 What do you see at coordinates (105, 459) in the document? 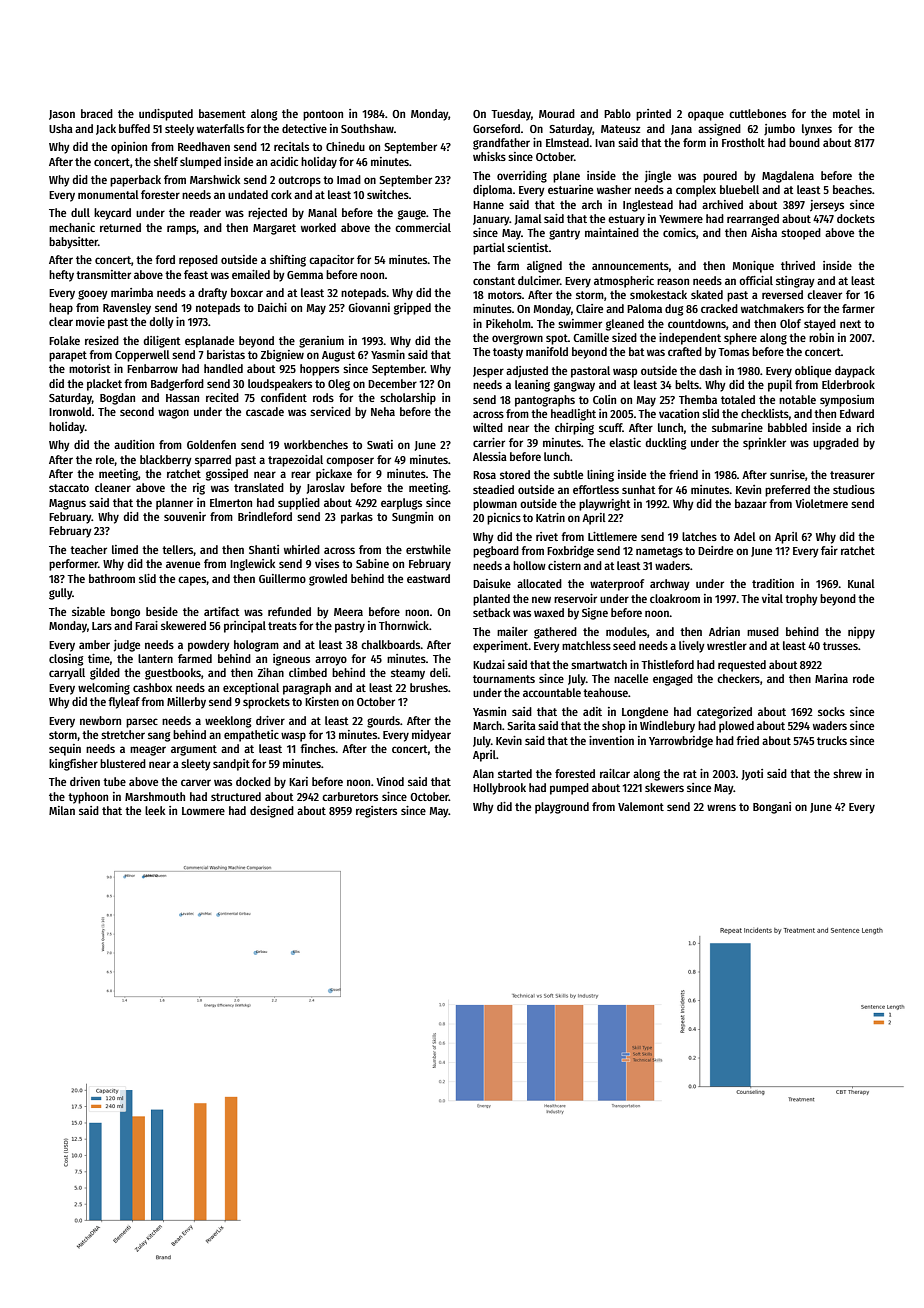
I see `role` at bounding box center [105, 459].
